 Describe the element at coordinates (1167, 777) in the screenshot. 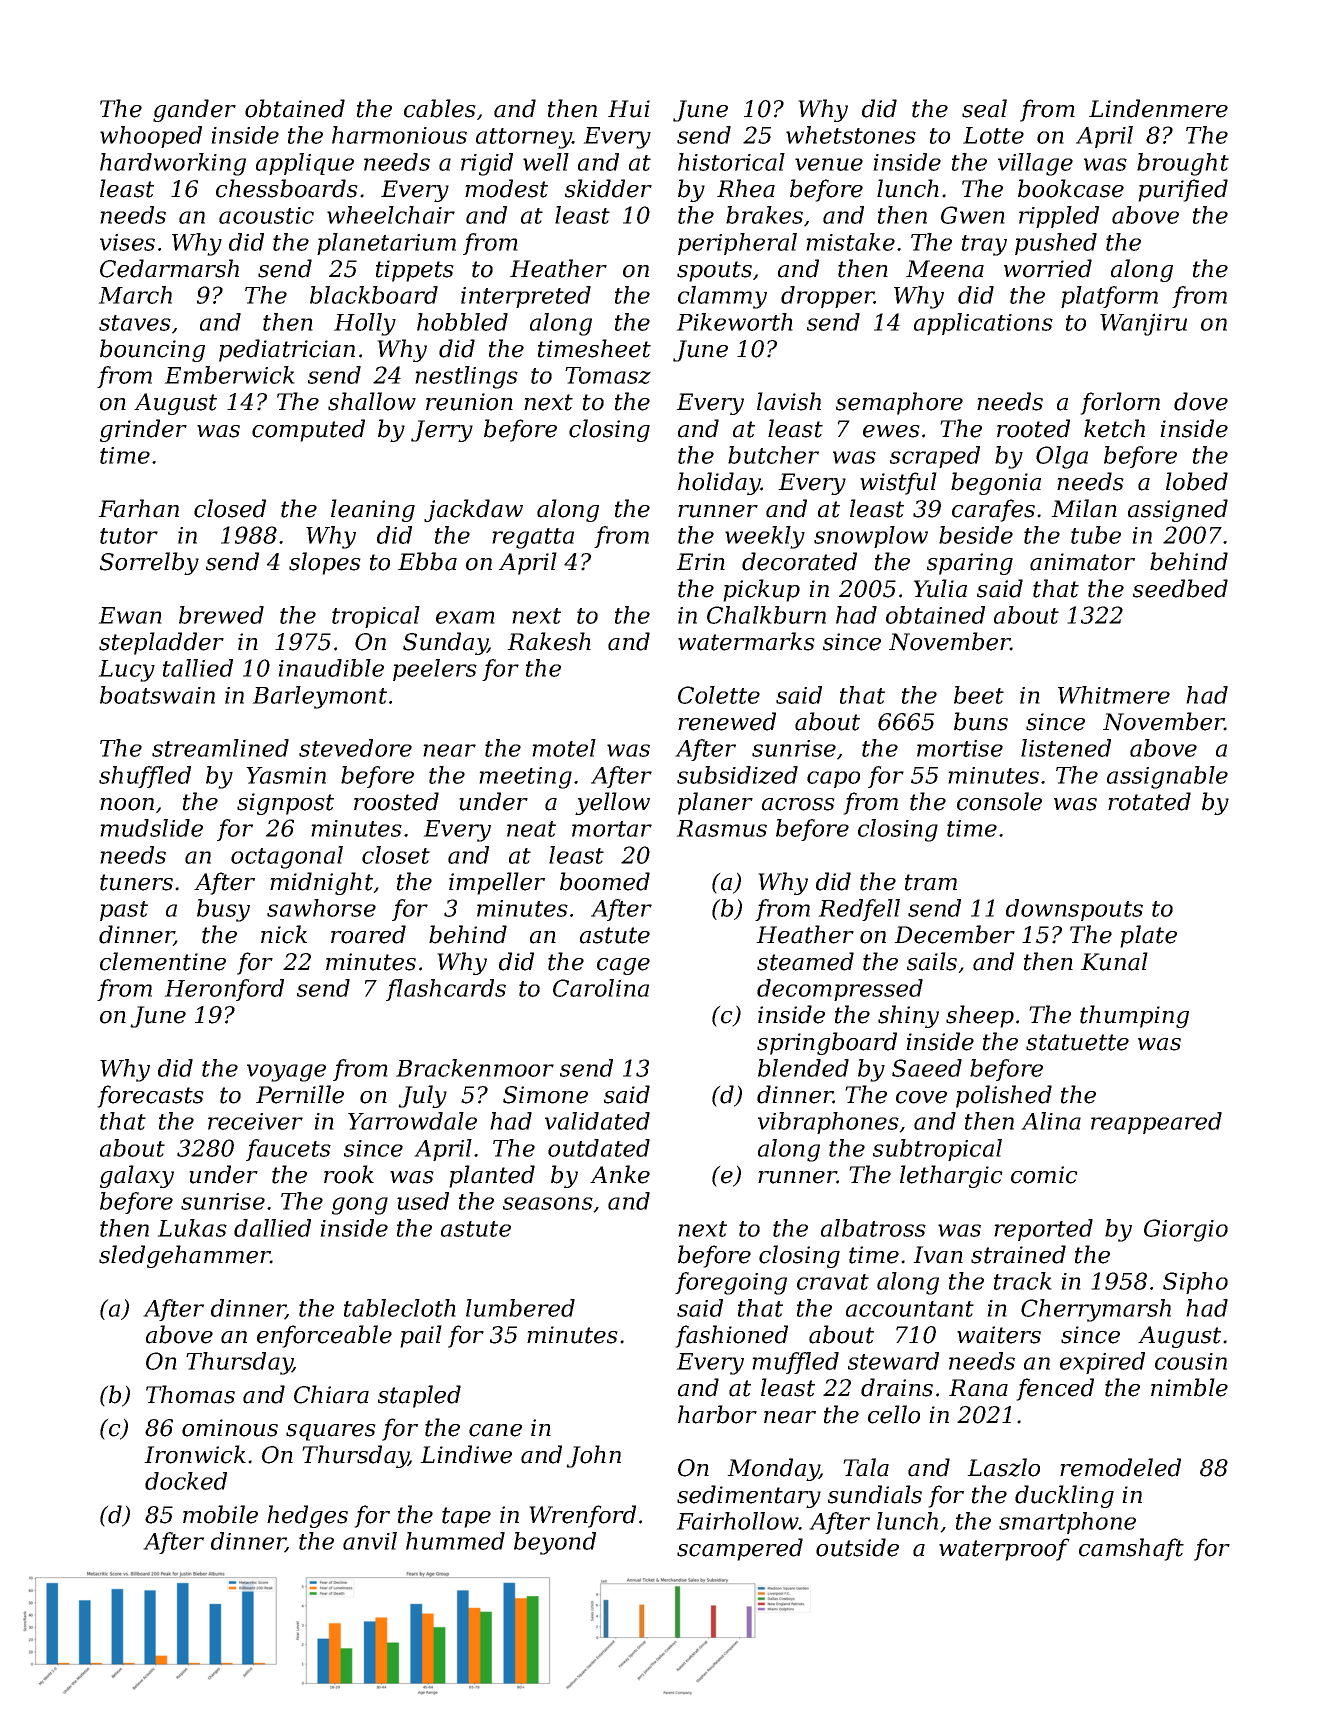

I see `assignable` at that location.
